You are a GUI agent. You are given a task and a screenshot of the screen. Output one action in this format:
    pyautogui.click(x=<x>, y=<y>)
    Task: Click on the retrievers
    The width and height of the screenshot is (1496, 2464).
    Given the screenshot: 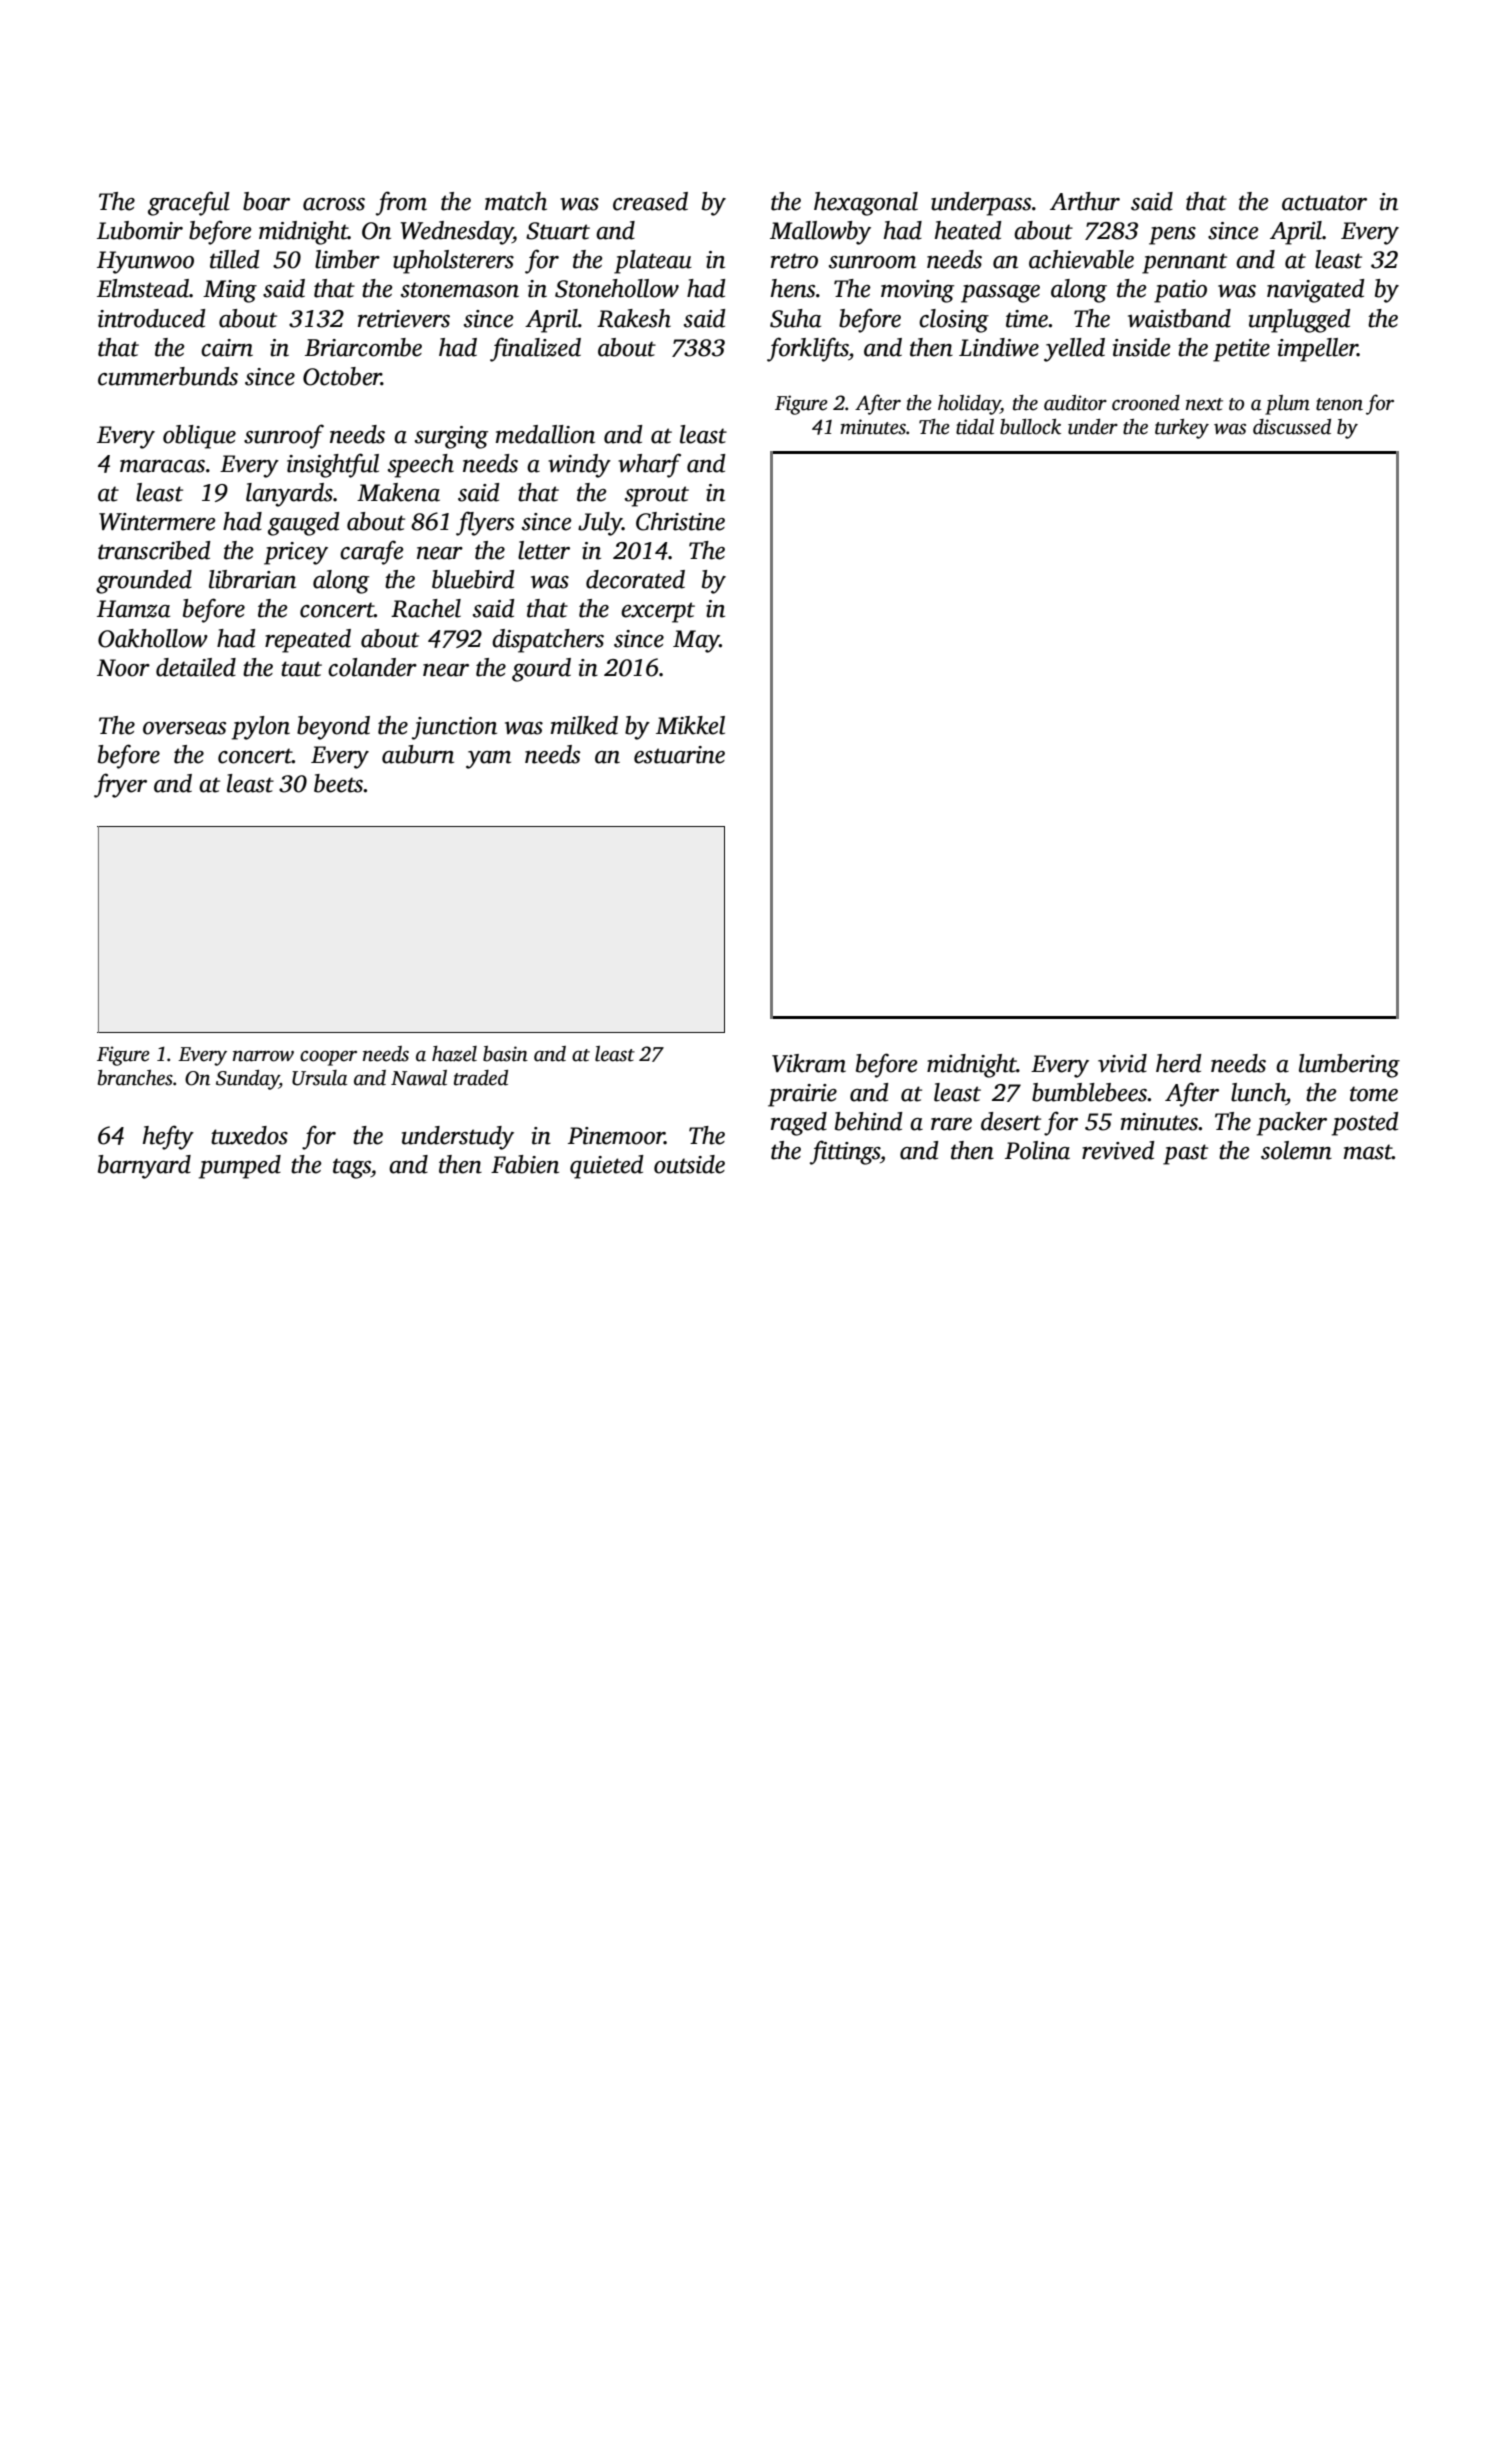 What is the action you would take?
    pyautogui.click(x=404, y=319)
